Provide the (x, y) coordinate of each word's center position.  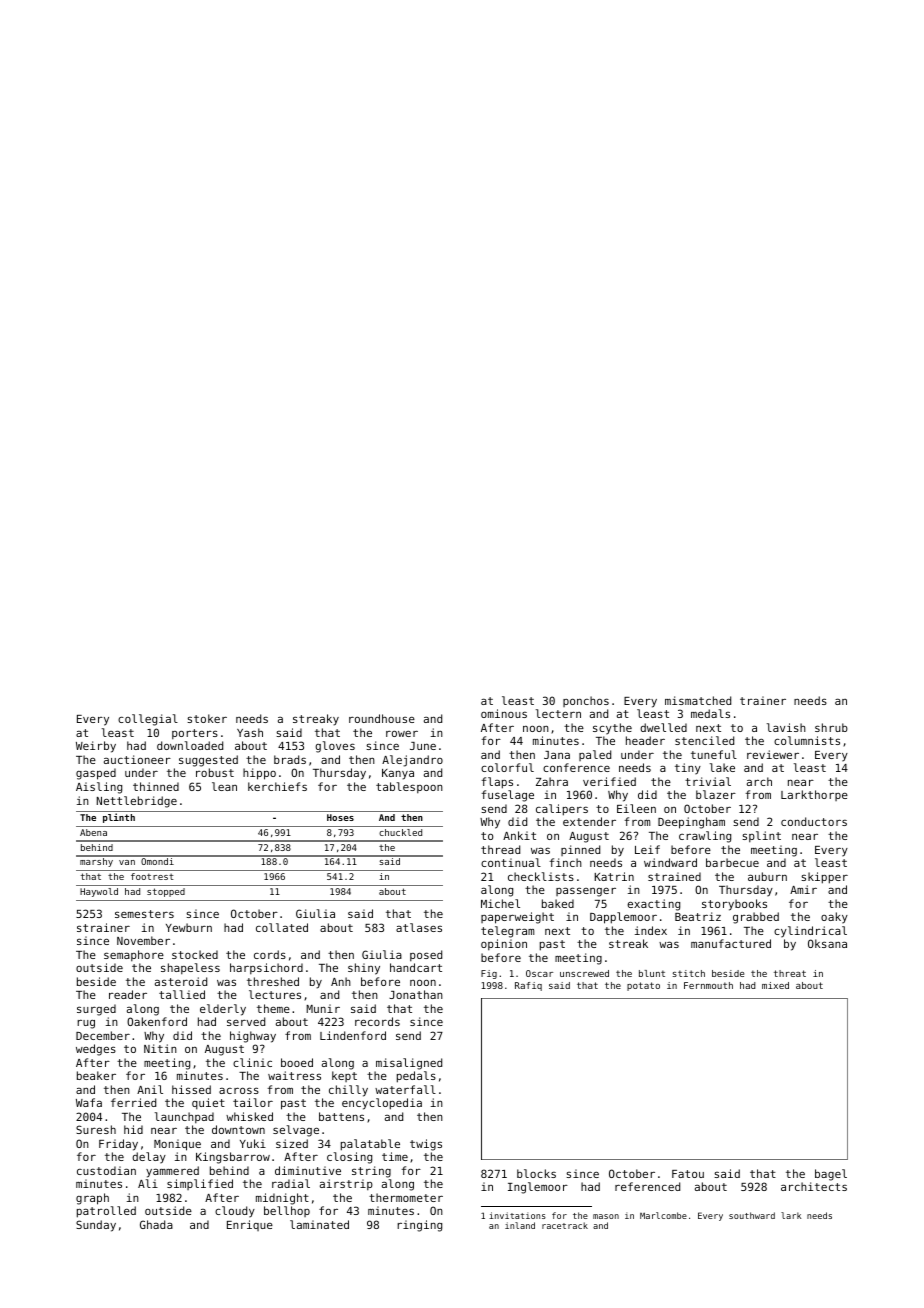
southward (752, 1215)
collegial (148, 720)
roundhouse (382, 718)
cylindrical (810, 932)
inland (520, 1225)
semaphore (134, 955)
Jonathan (416, 994)
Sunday (96, 1226)
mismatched (698, 700)
